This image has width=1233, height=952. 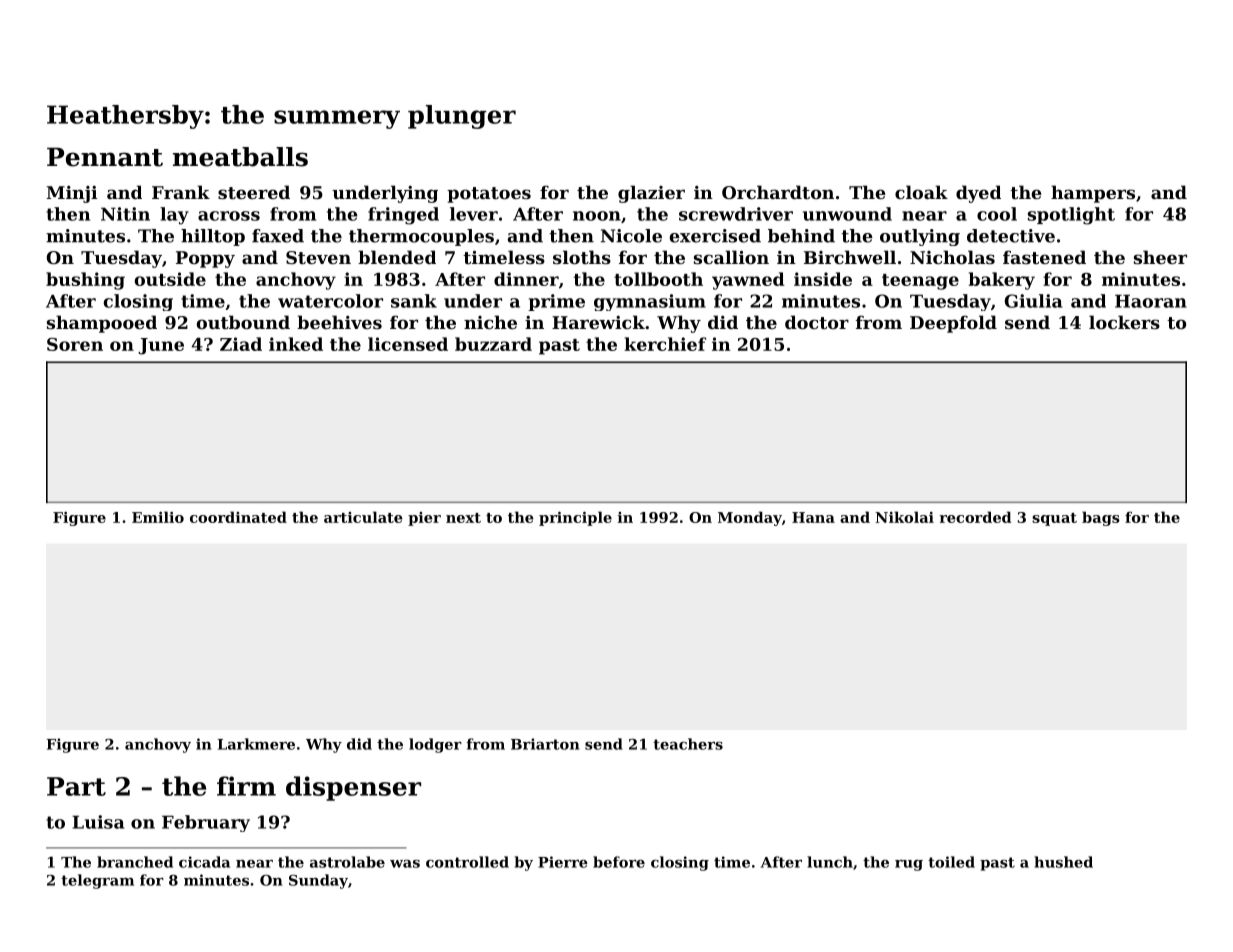 I want to click on sheer, so click(x=1160, y=257).
